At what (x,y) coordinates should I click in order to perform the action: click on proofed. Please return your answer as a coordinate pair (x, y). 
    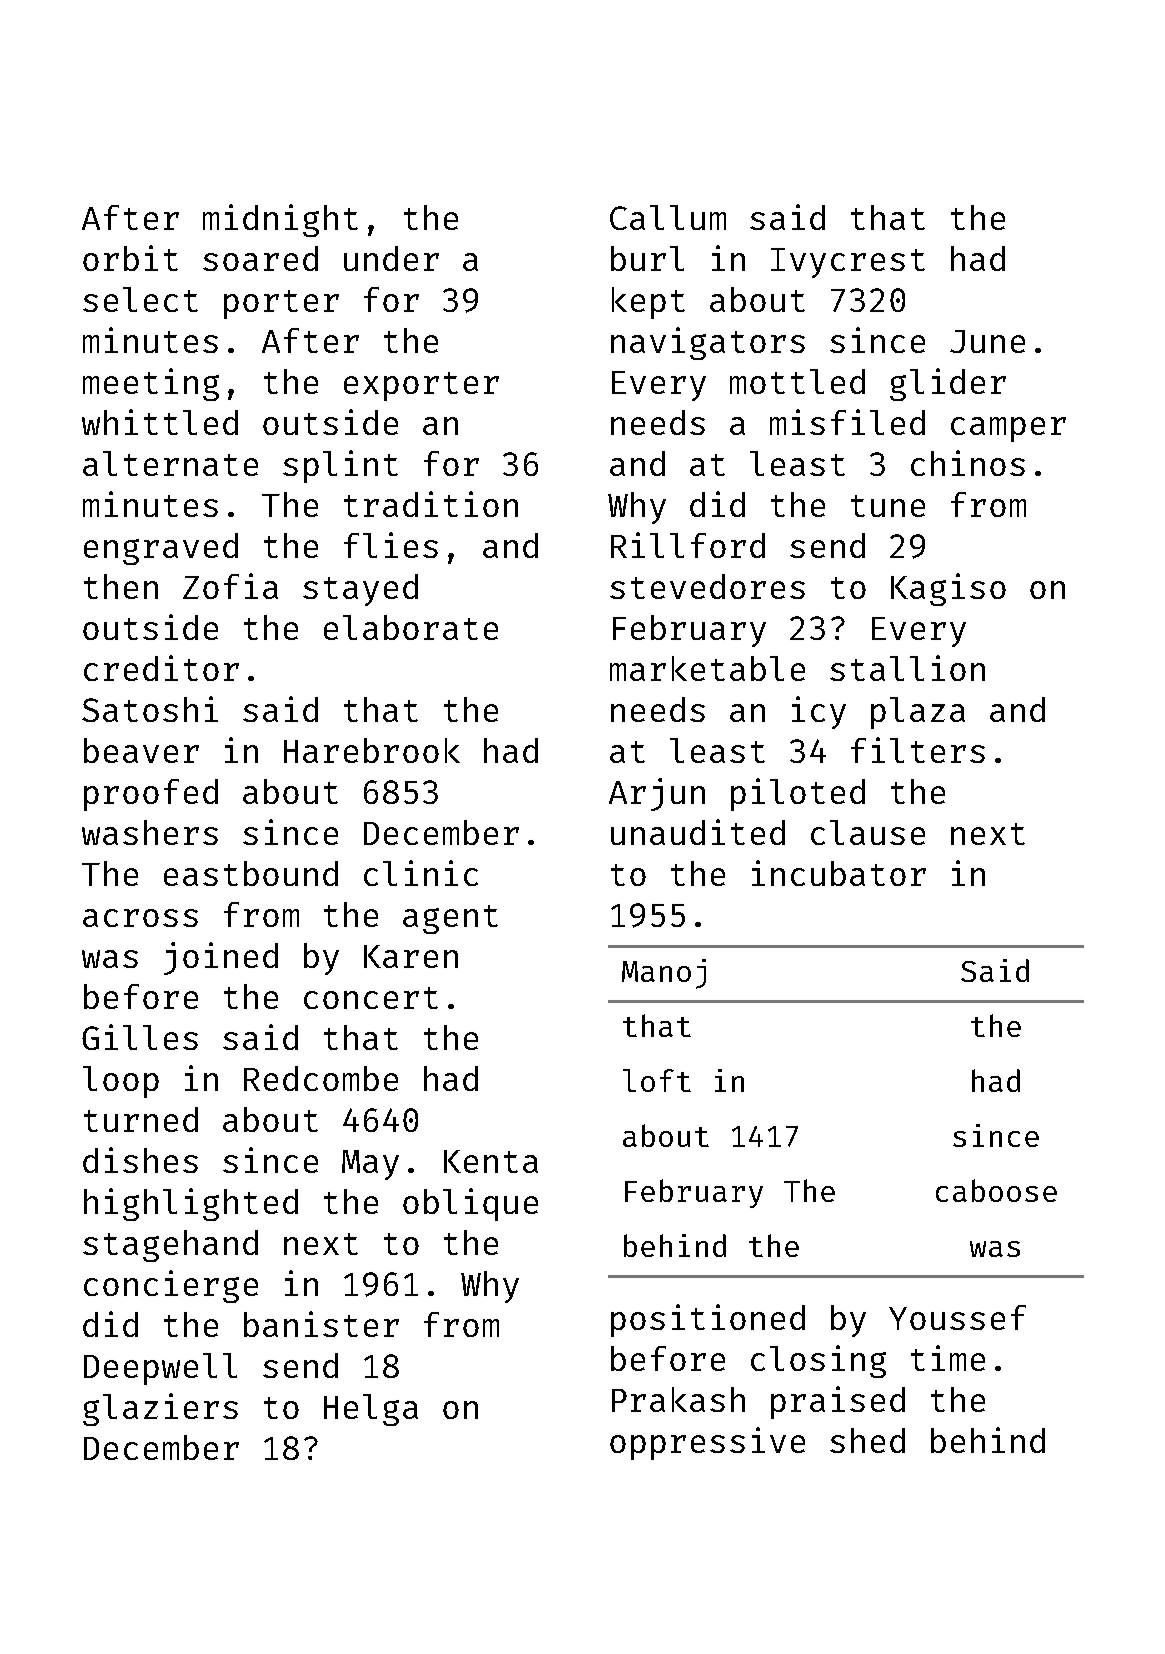
    Looking at the image, I should click on (151, 795).
